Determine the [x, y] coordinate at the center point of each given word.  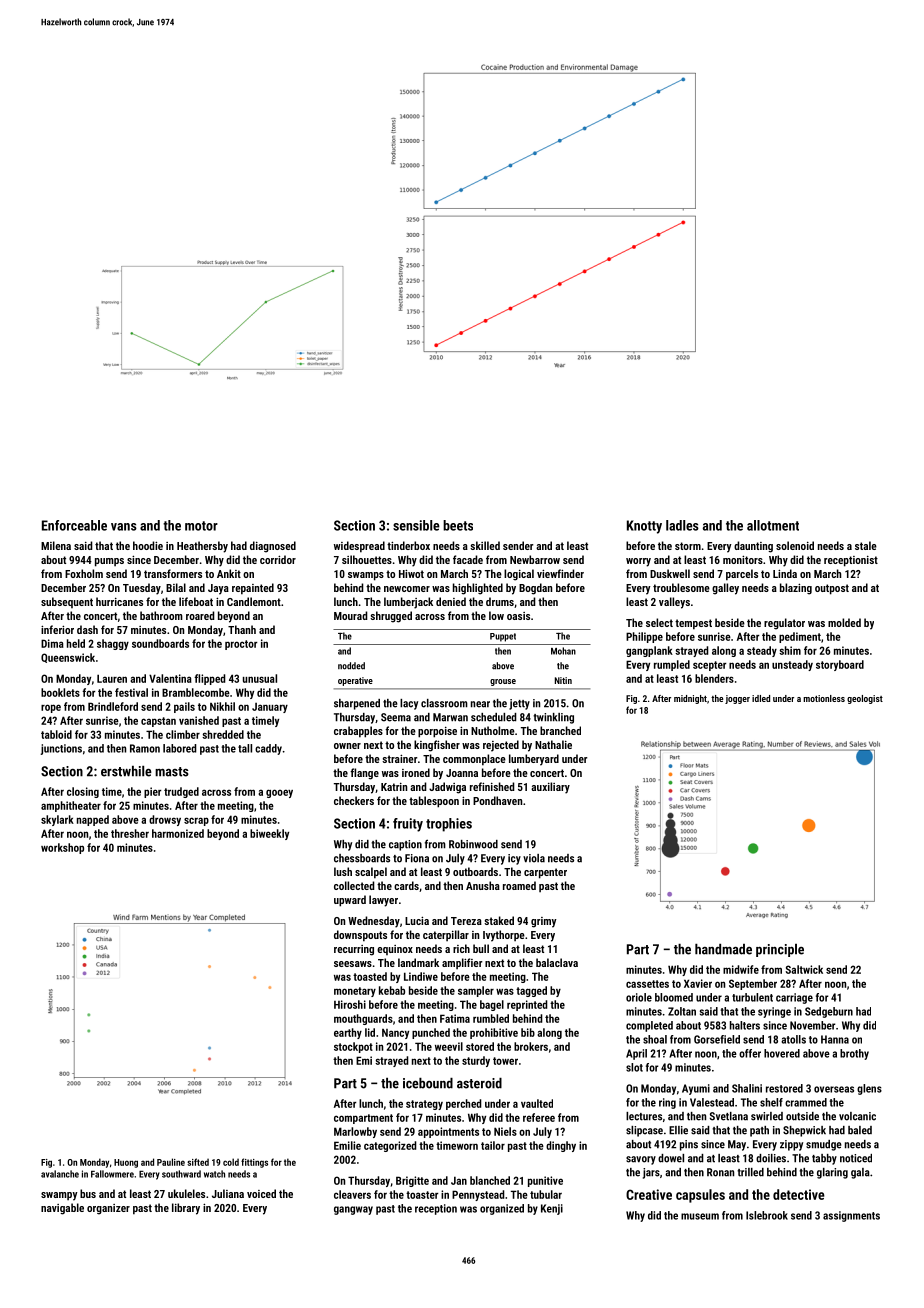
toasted [370, 976]
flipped [210, 679]
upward [350, 901]
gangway [353, 1210]
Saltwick [804, 969]
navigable [62, 1209]
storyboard [840, 665]
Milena [56, 545]
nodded [351, 666]
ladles [682, 525]
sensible [416, 525]
